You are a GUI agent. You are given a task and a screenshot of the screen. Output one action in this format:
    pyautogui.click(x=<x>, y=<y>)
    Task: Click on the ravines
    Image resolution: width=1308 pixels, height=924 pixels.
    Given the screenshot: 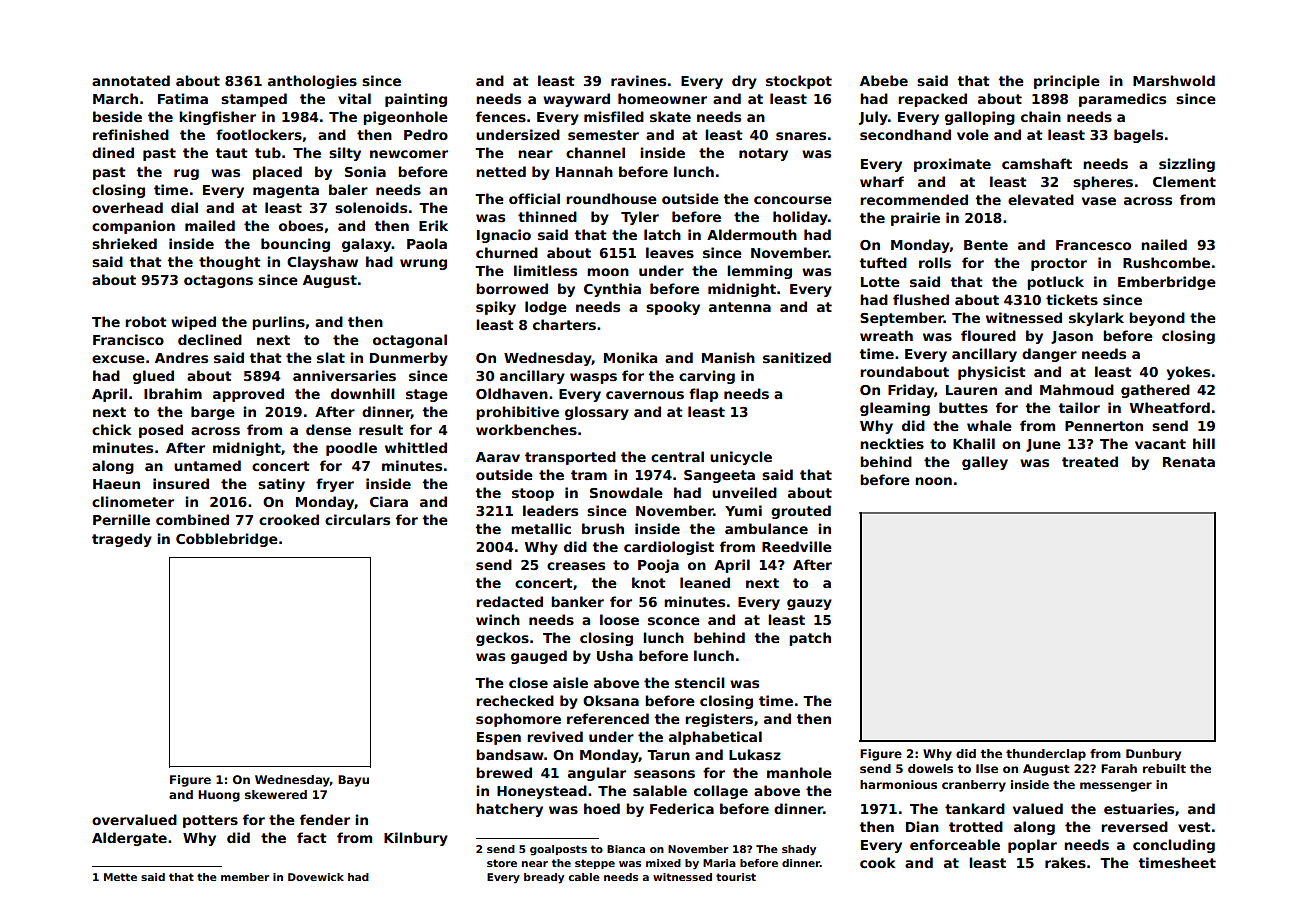 What is the action you would take?
    pyautogui.click(x=638, y=80)
